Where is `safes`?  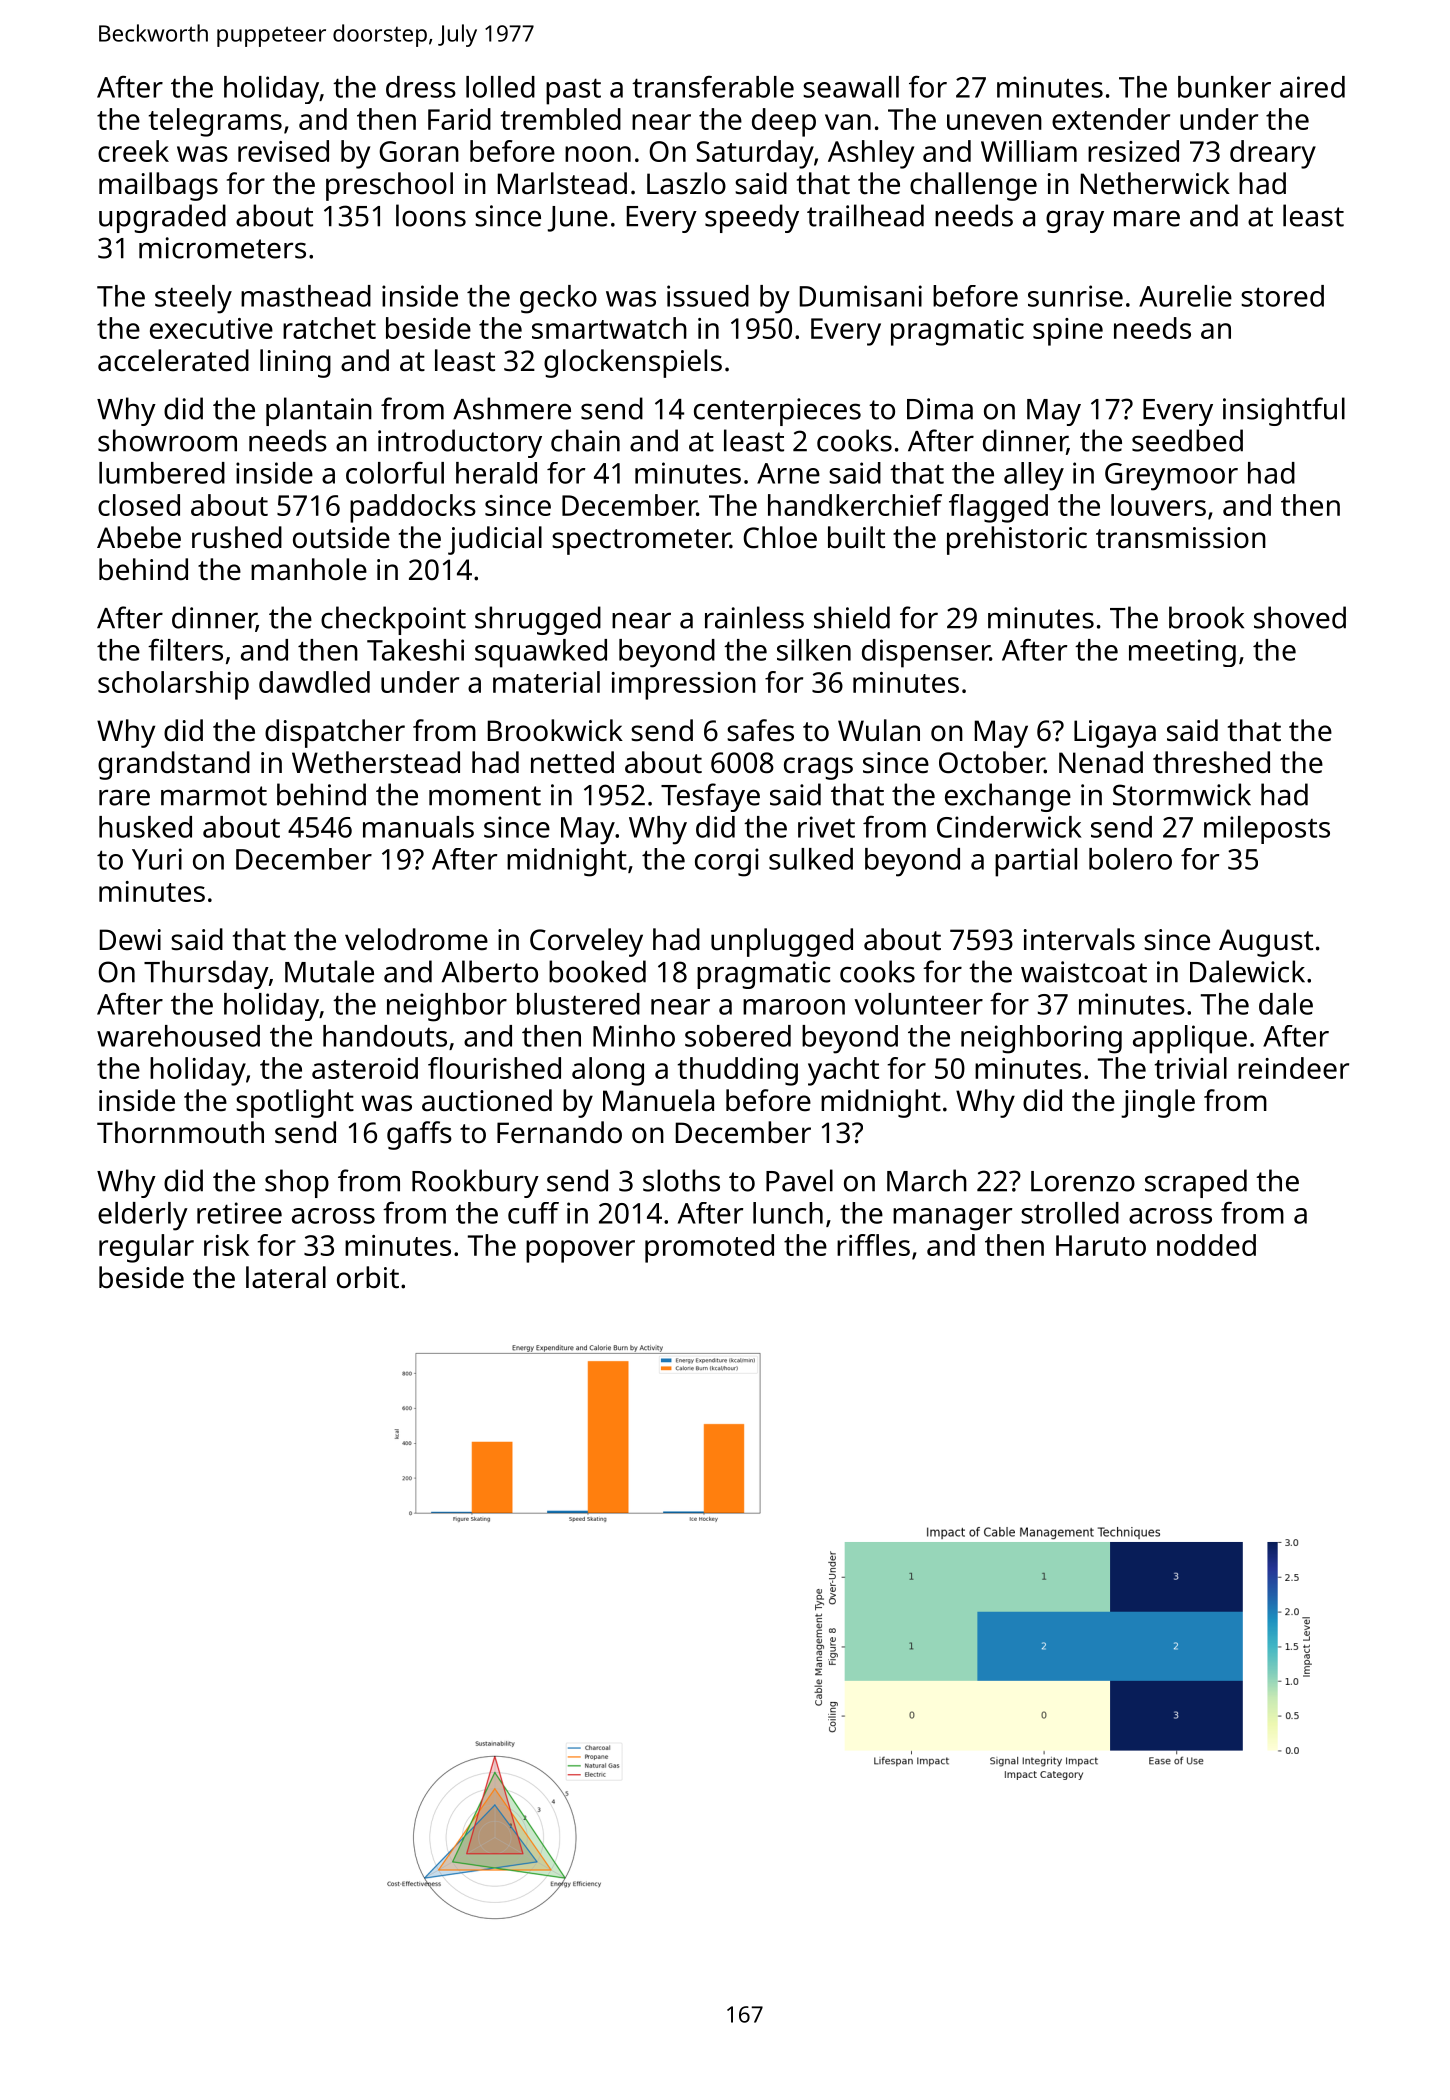
safes is located at coordinates (760, 730).
